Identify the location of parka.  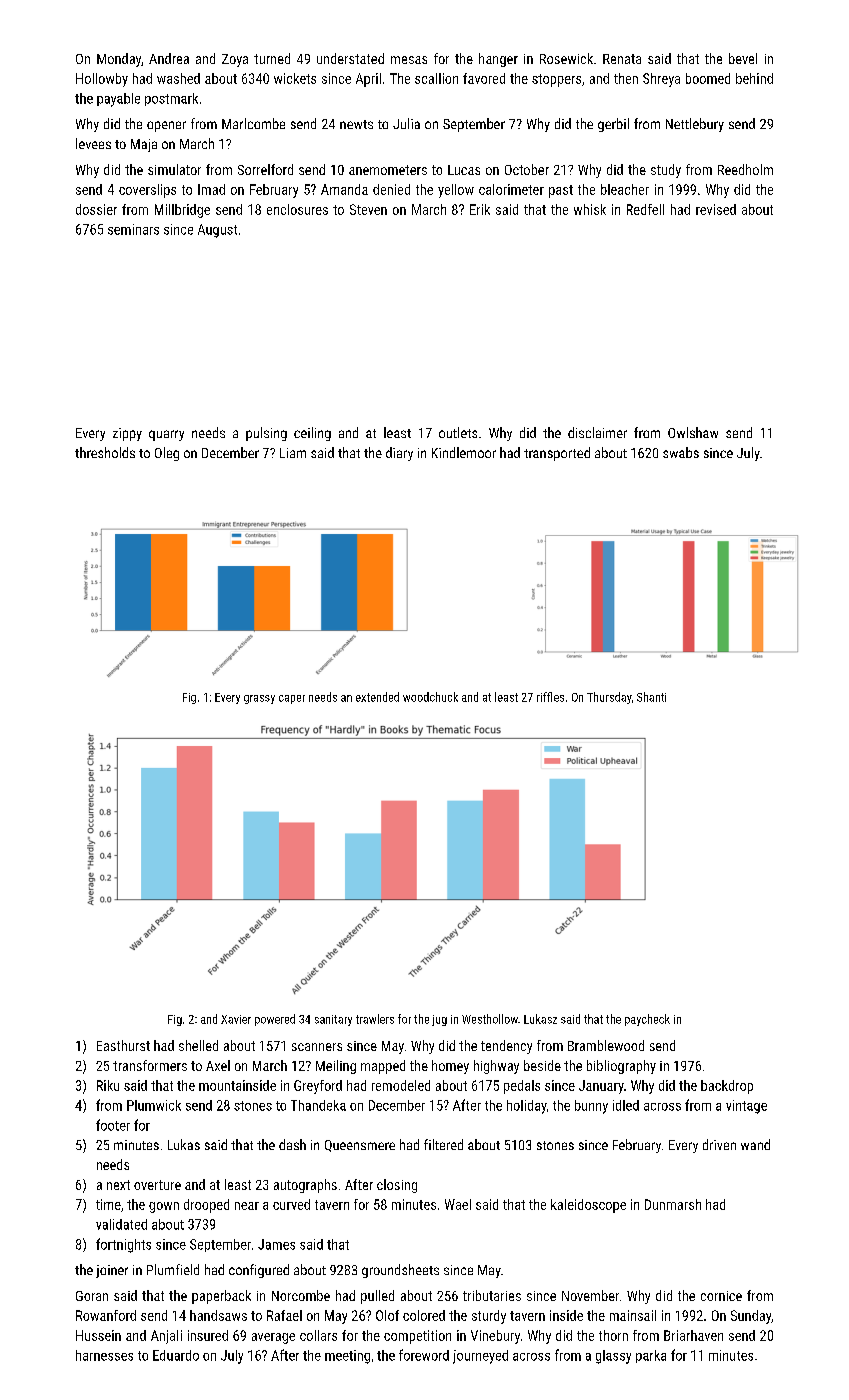
(651, 1356).
